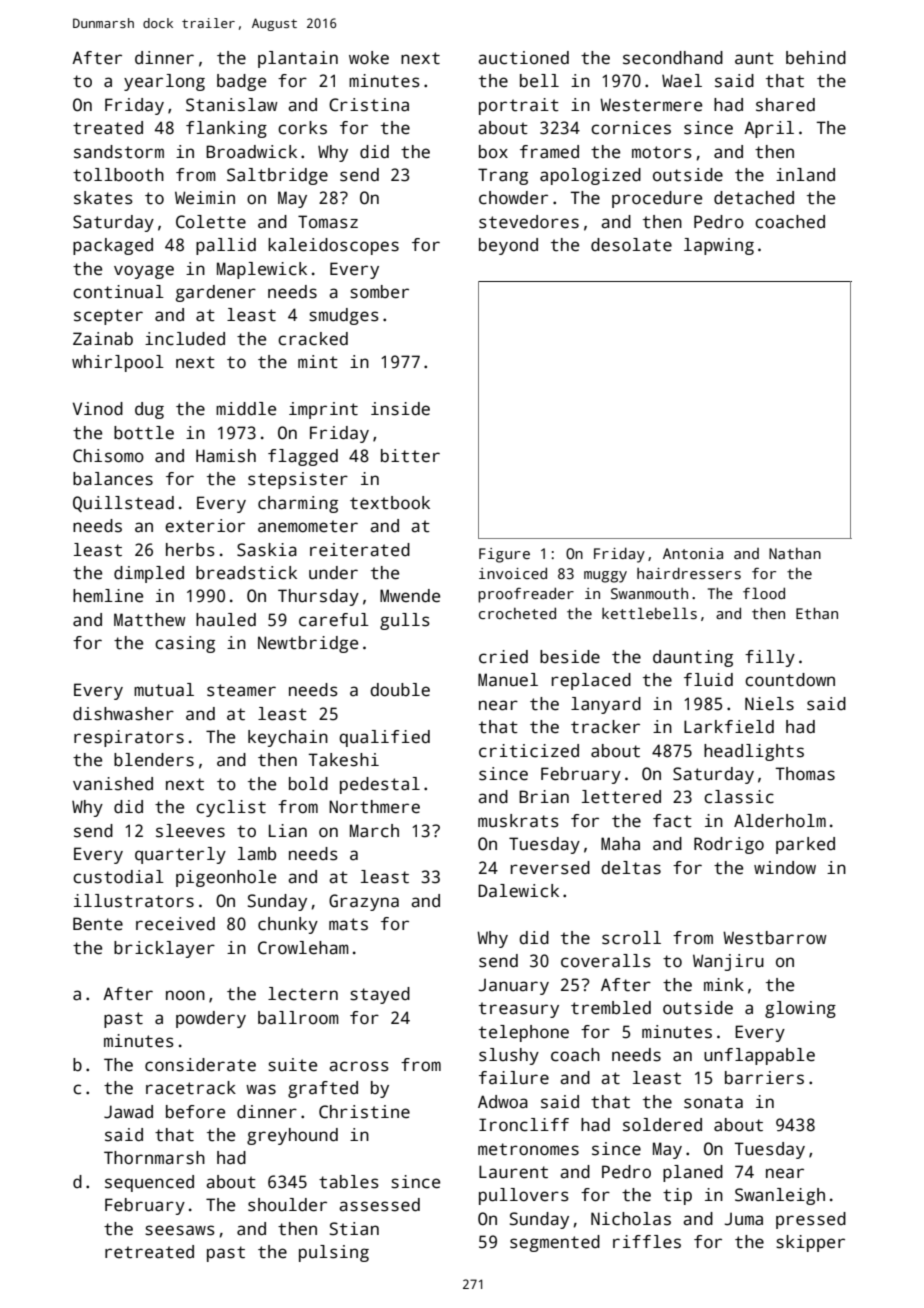 Image resolution: width=924 pixels, height=1308 pixels. What do you see at coordinates (277, 176) in the screenshot?
I see `Saltbridge` at bounding box center [277, 176].
